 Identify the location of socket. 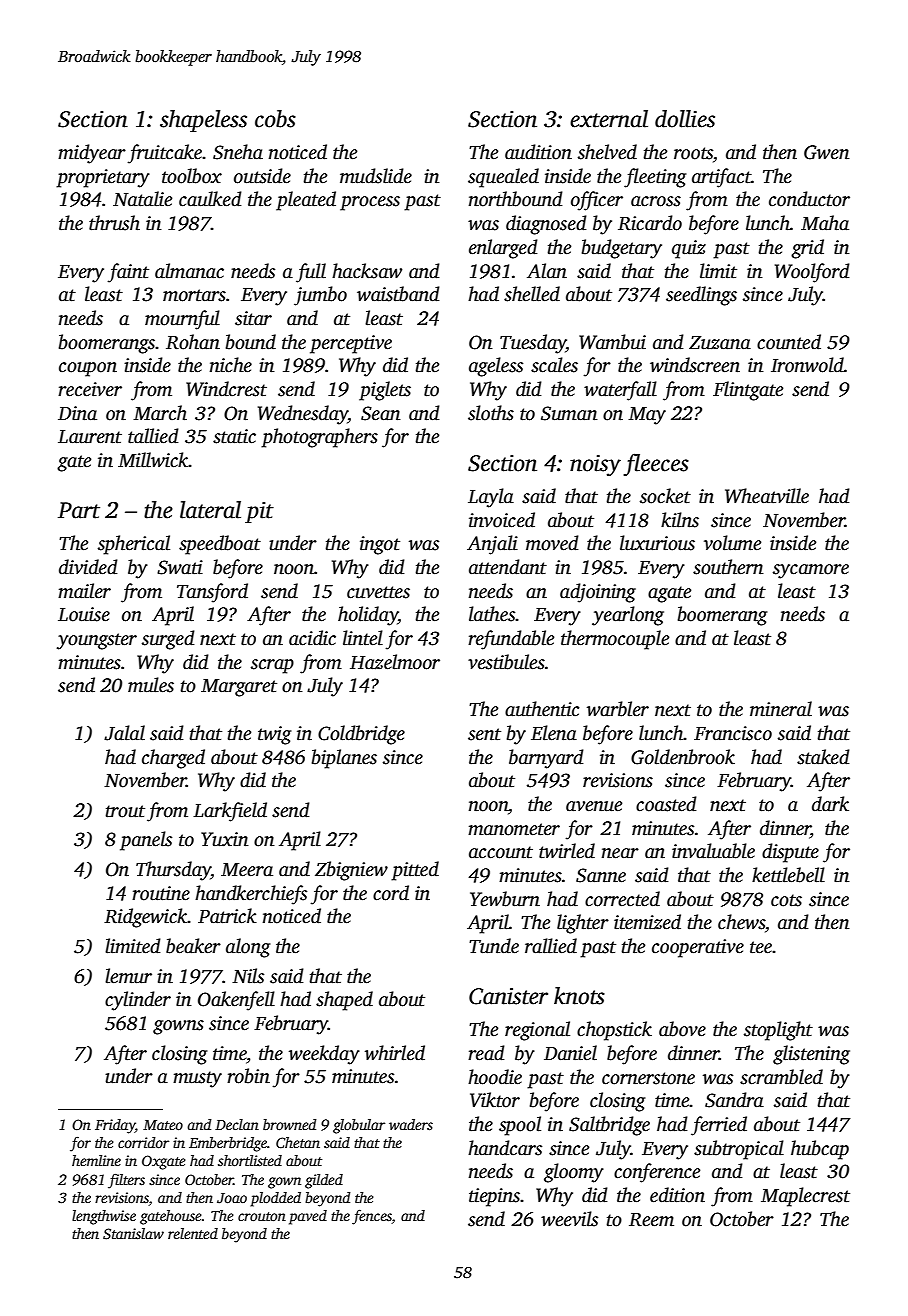
(665, 496).
